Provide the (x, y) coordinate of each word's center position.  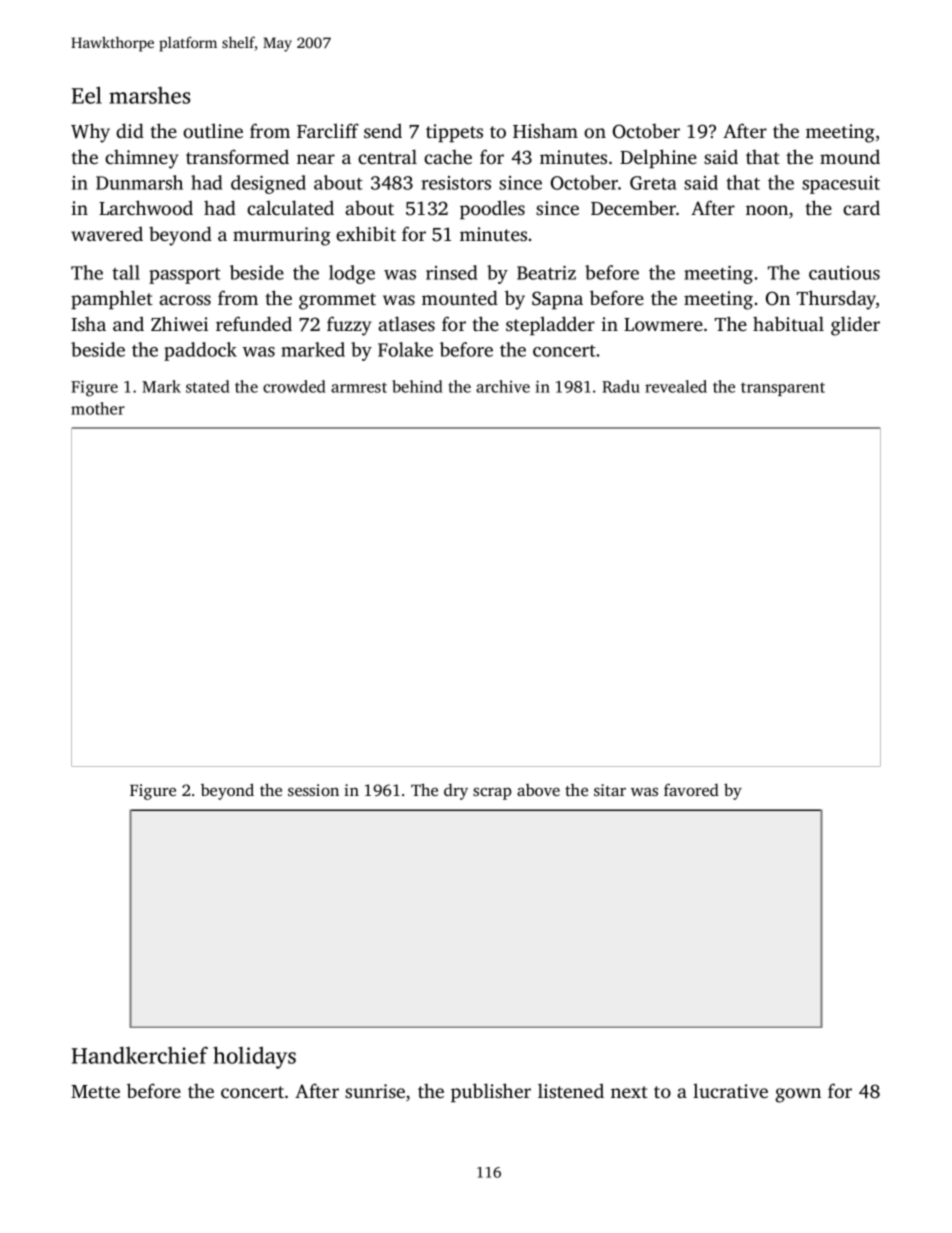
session (313, 790)
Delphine (658, 158)
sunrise (375, 1091)
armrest (359, 387)
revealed (676, 386)
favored (691, 789)
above (538, 790)
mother (98, 408)
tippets (454, 133)
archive (503, 386)
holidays (254, 1057)
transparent (783, 389)
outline (213, 130)
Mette (95, 1091)
